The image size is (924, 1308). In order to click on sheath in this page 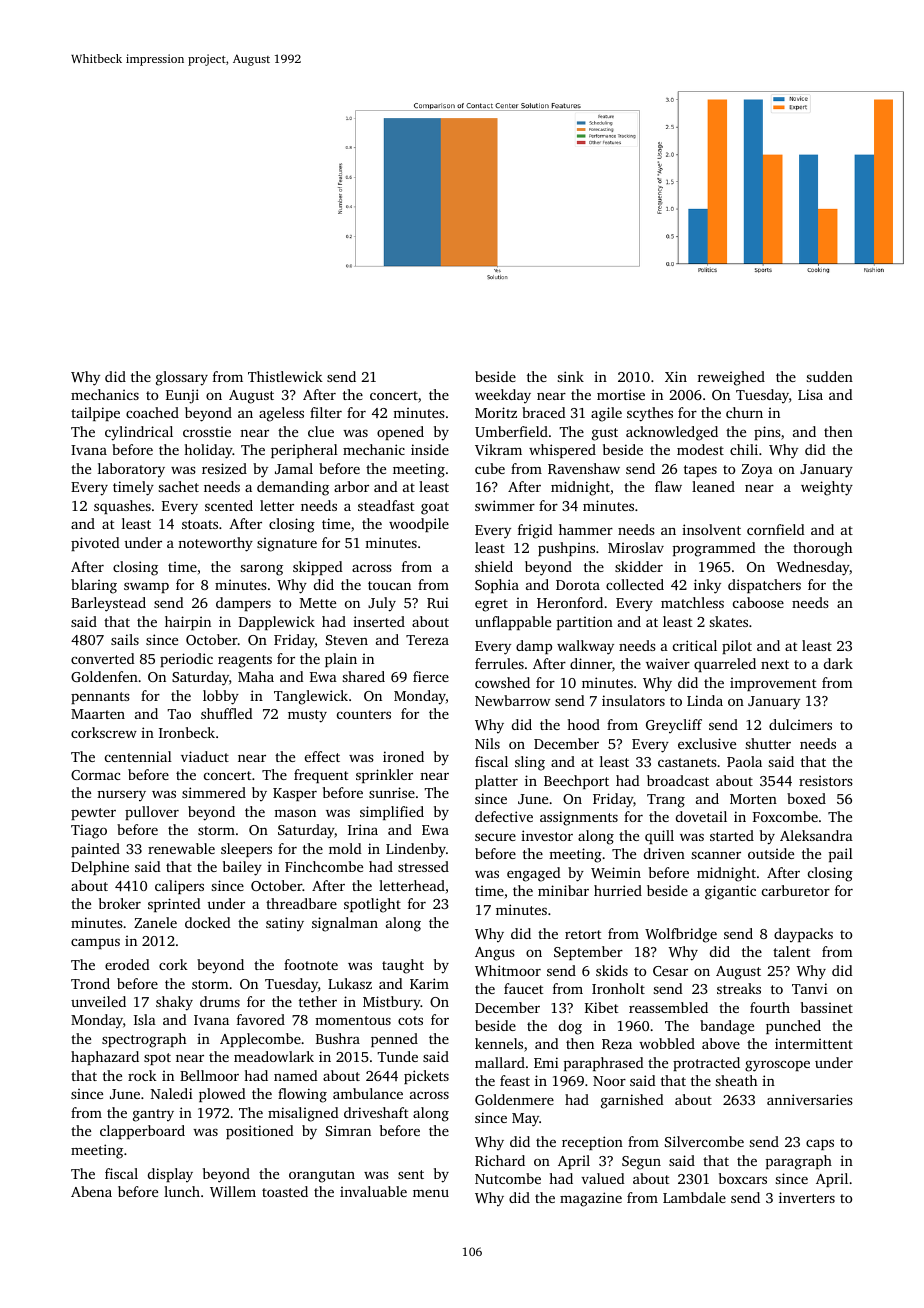, I will do `click(736, 1080)`.
